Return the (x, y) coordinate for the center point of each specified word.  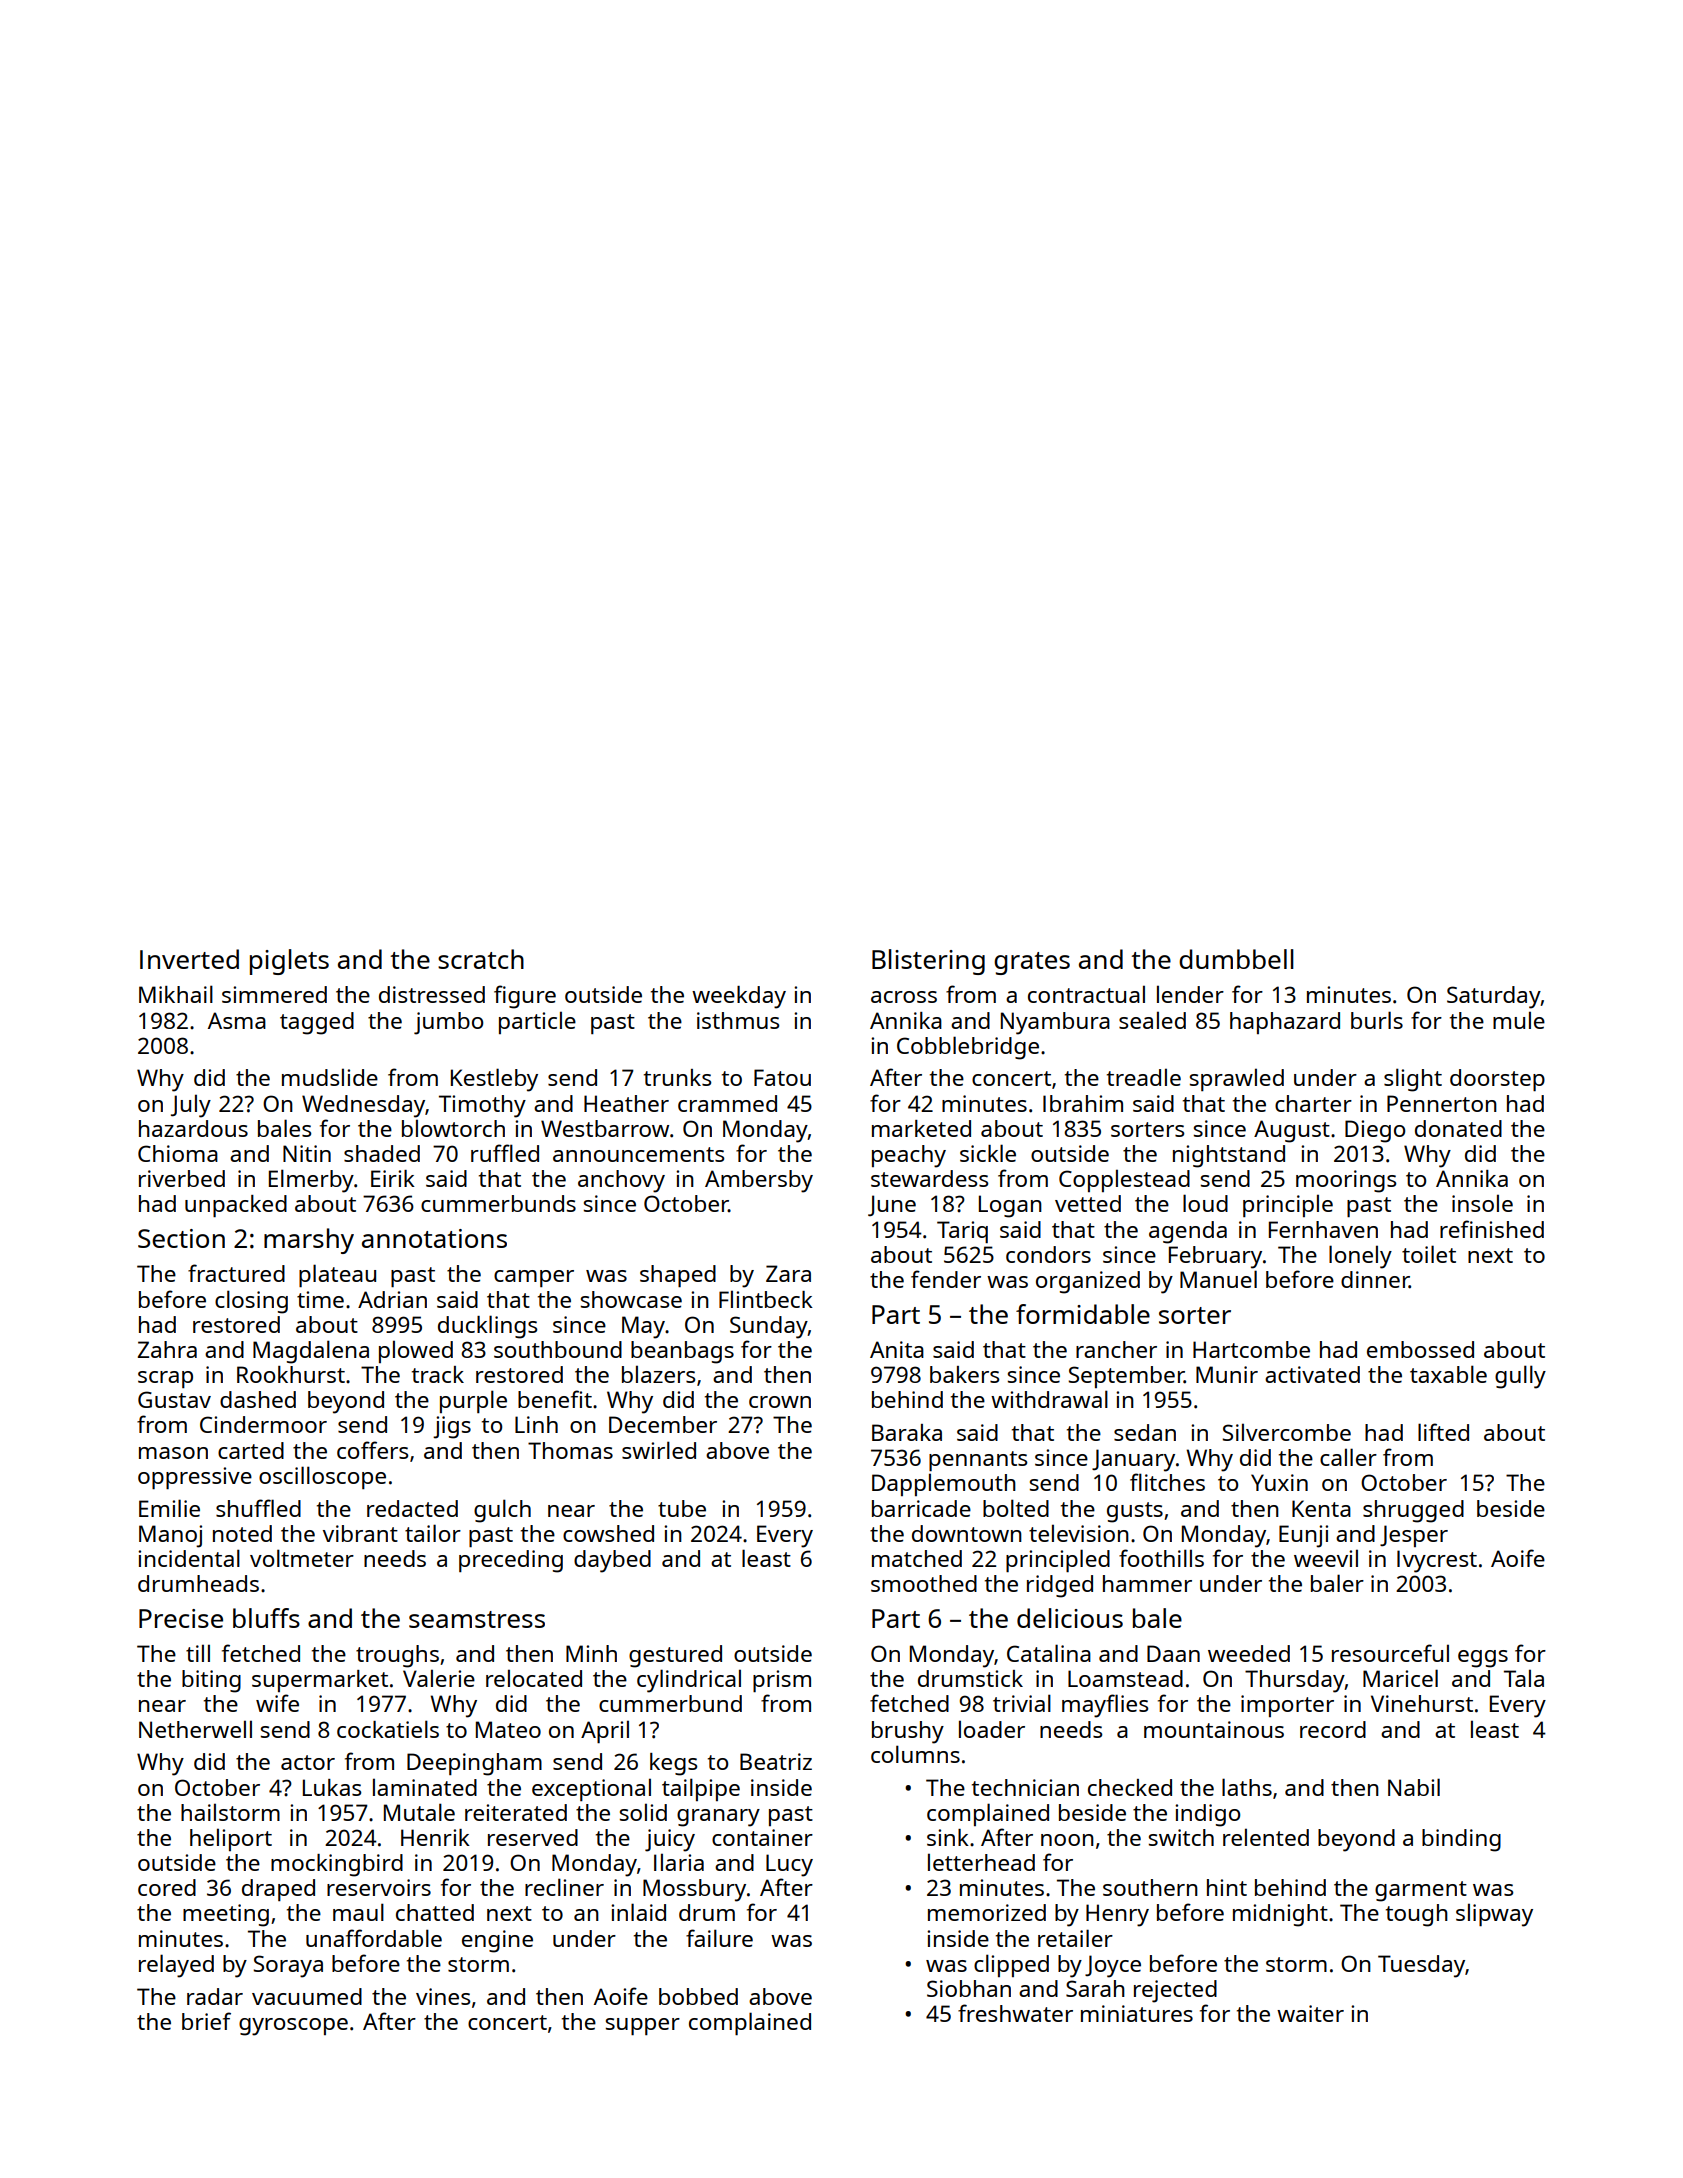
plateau (337, 1275)
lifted (1443, 1432)
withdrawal (1049, 1399)
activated (1312, 1374)
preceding (511, 1561)
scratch (481, 959)
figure (525, 997)
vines (443, 1996)
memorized (987, 1912)
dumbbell (1236, 959)
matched (917, 1558)
